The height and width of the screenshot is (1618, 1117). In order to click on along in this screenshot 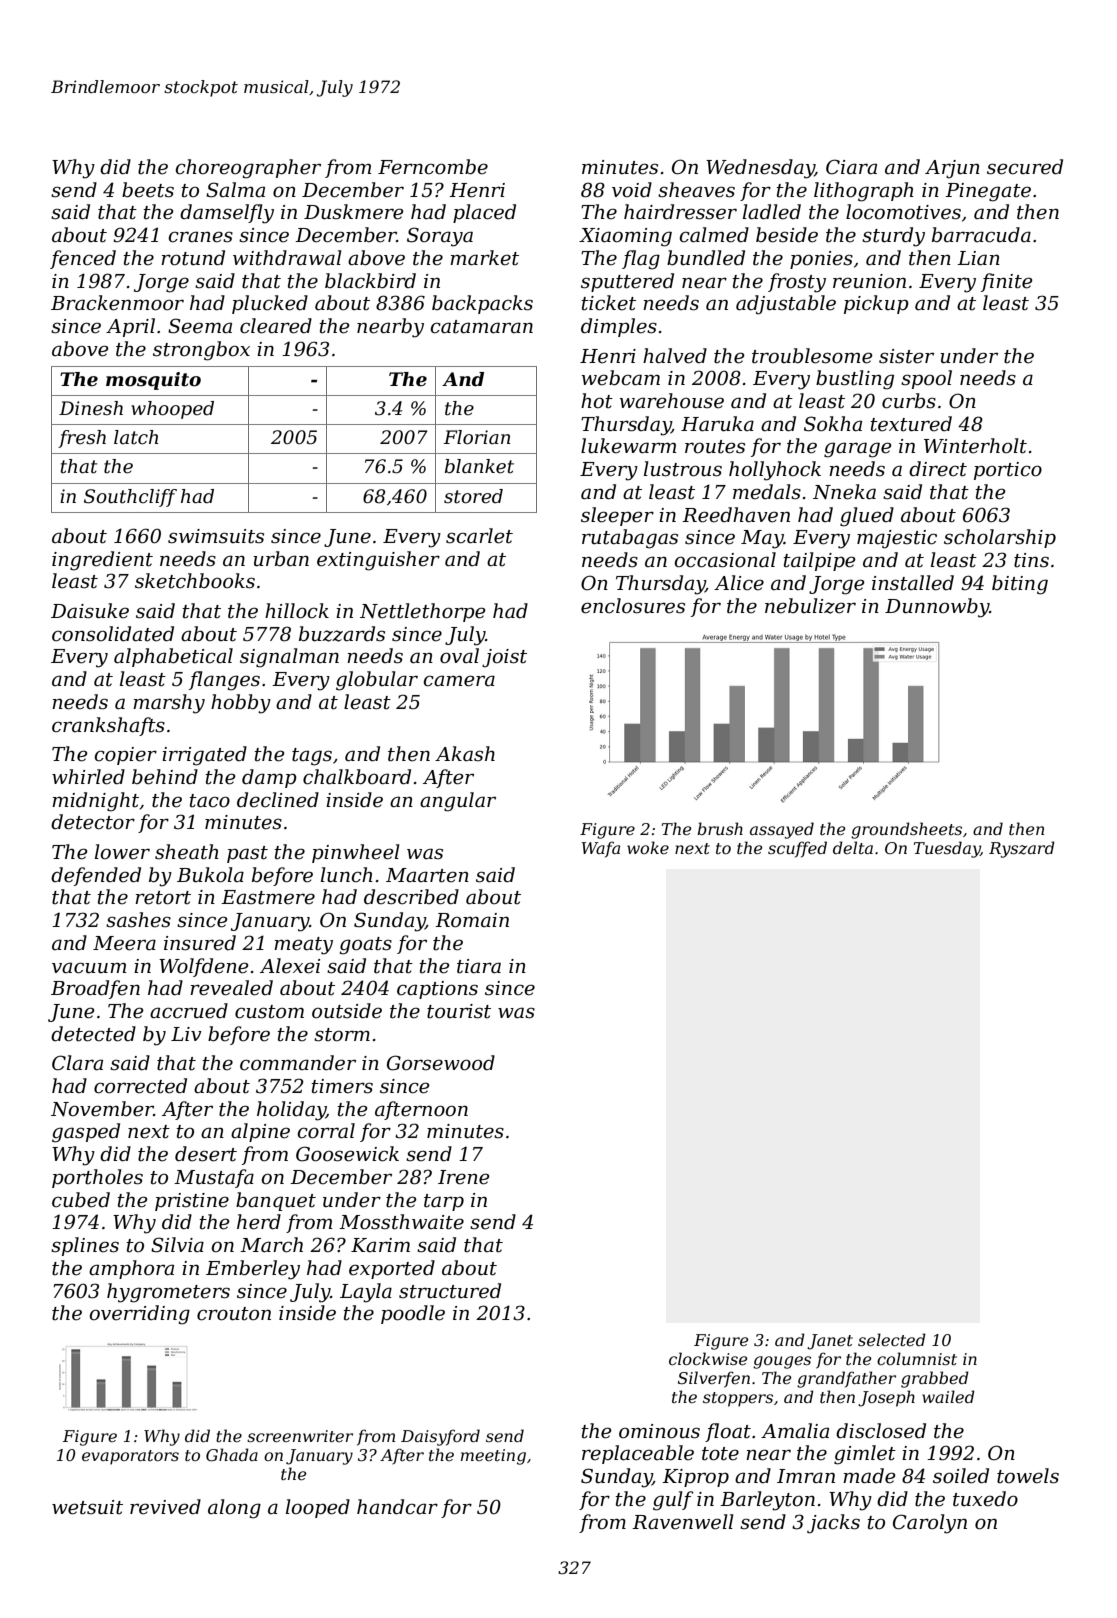, I will do `click(234, 1509)`.
